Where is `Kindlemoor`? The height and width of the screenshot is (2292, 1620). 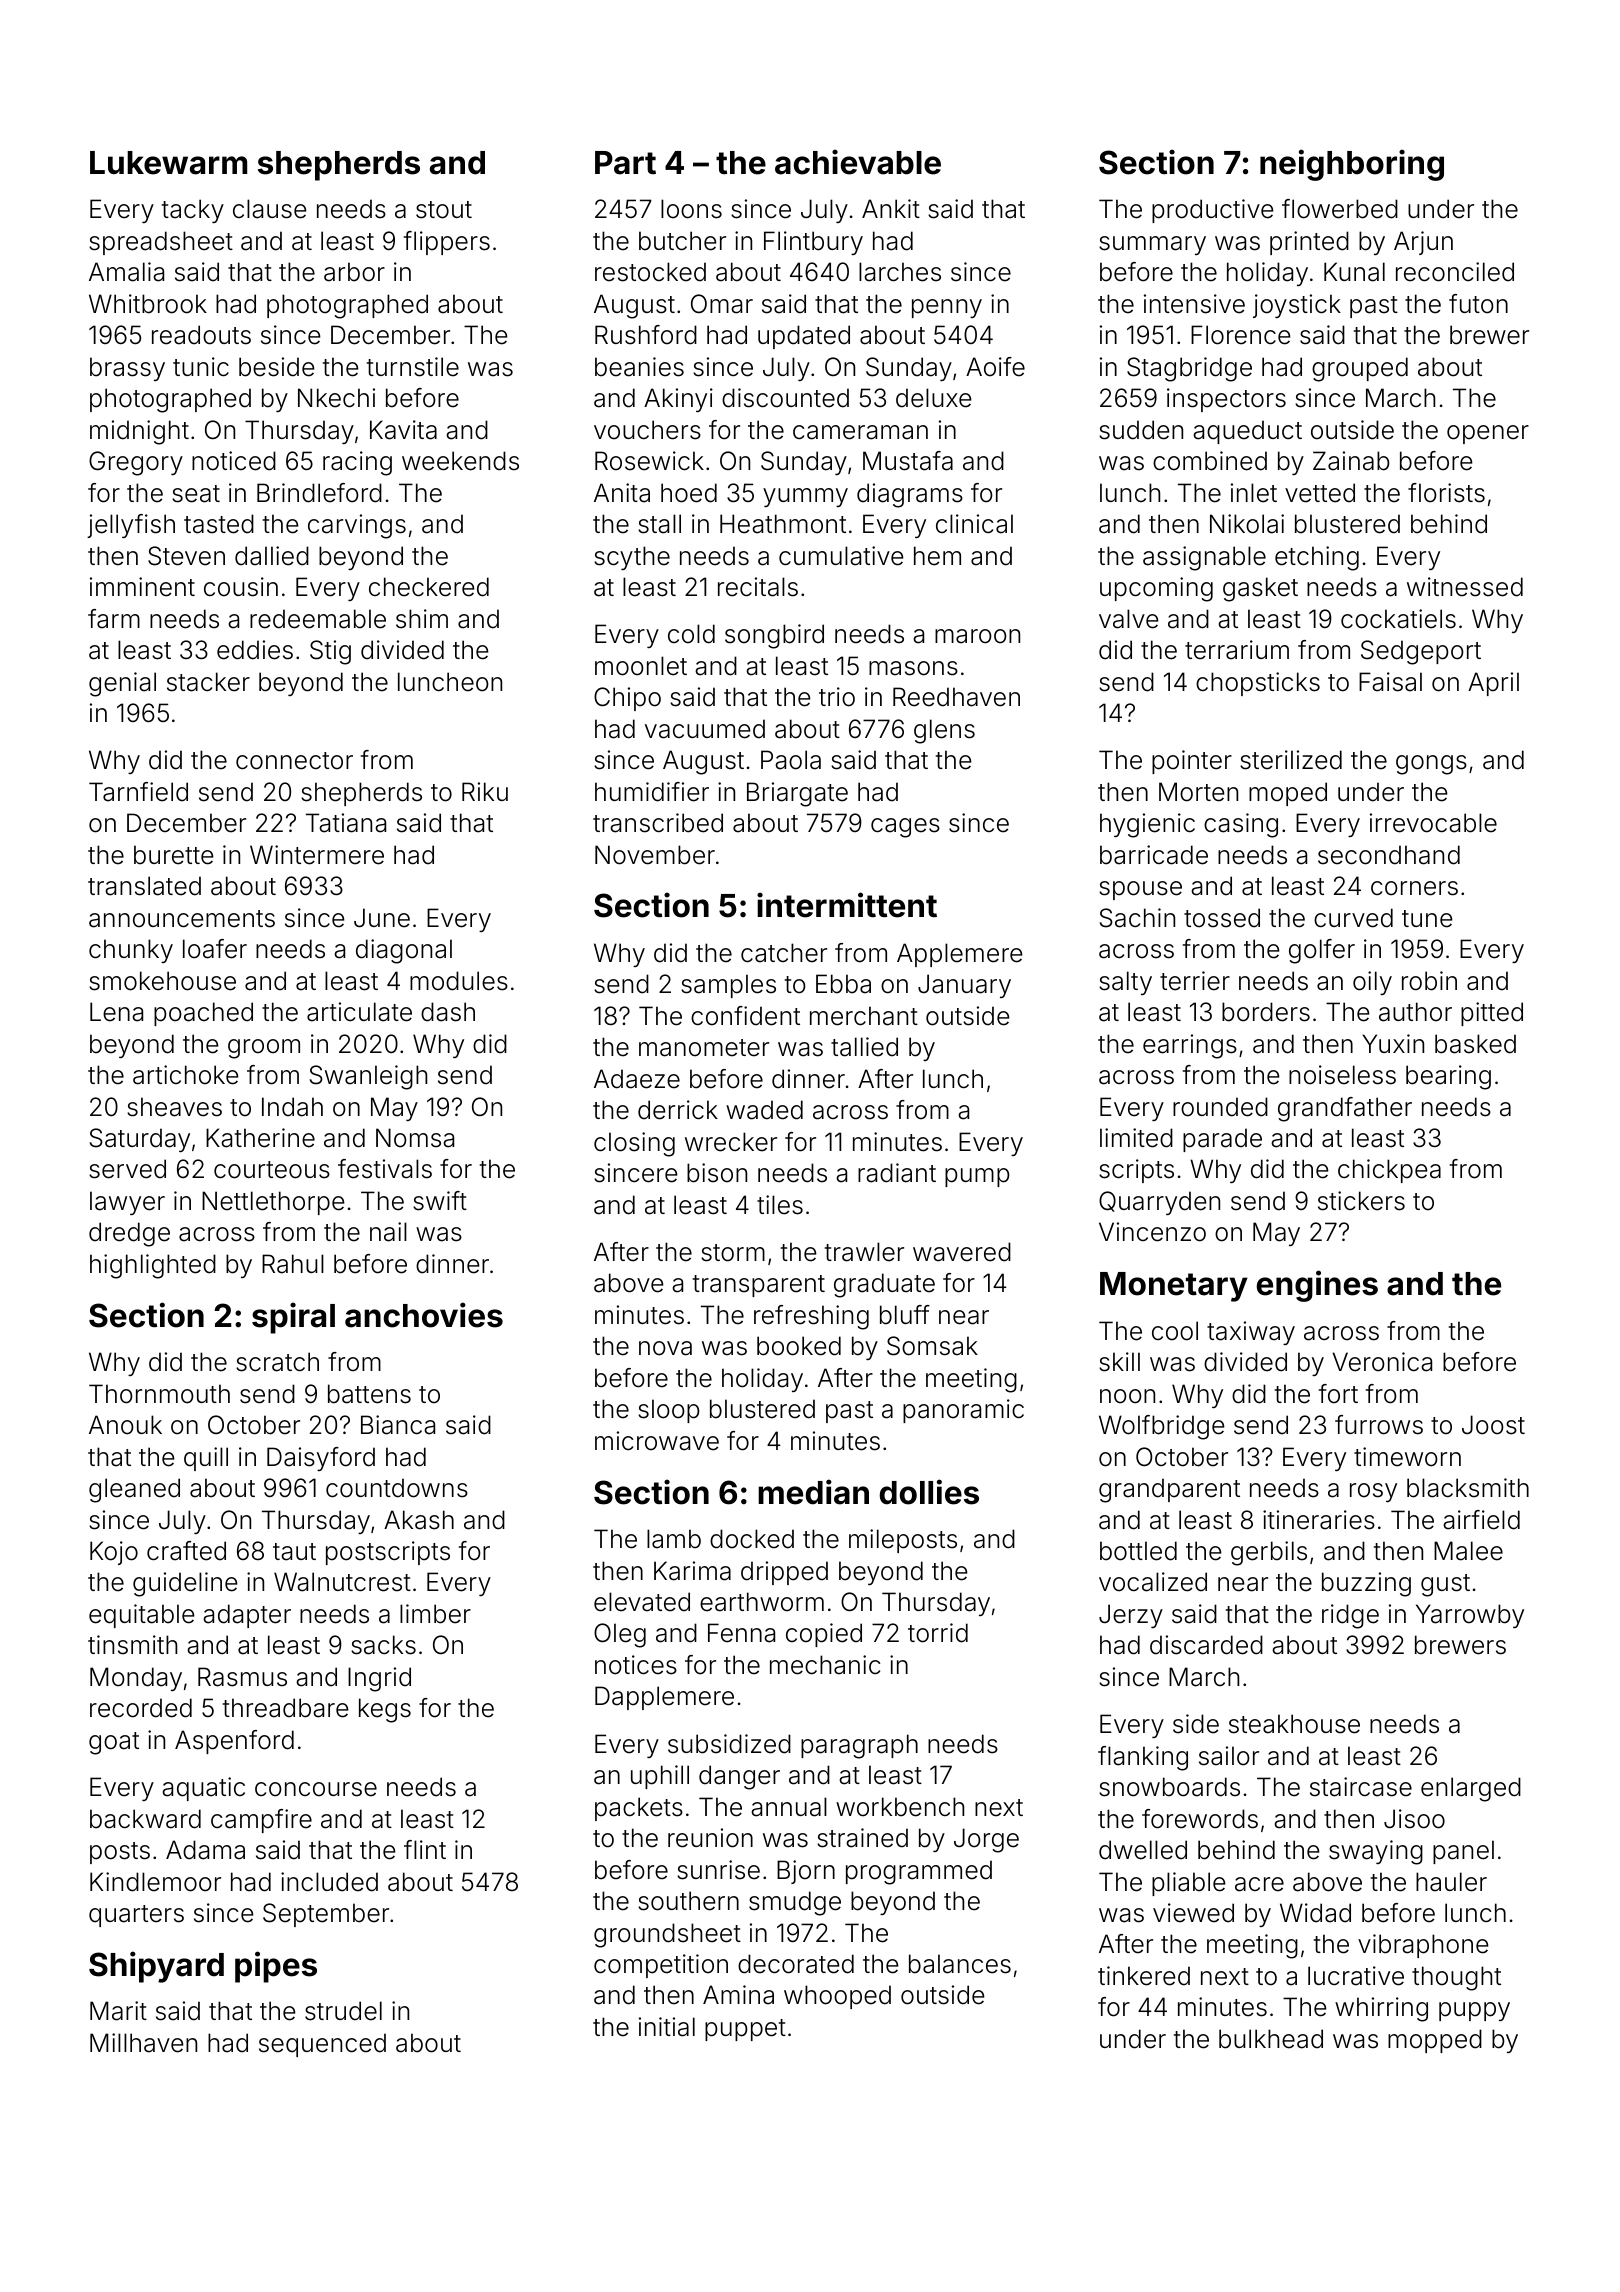
Kindlemoor is located at coordinates (155, 1882).
